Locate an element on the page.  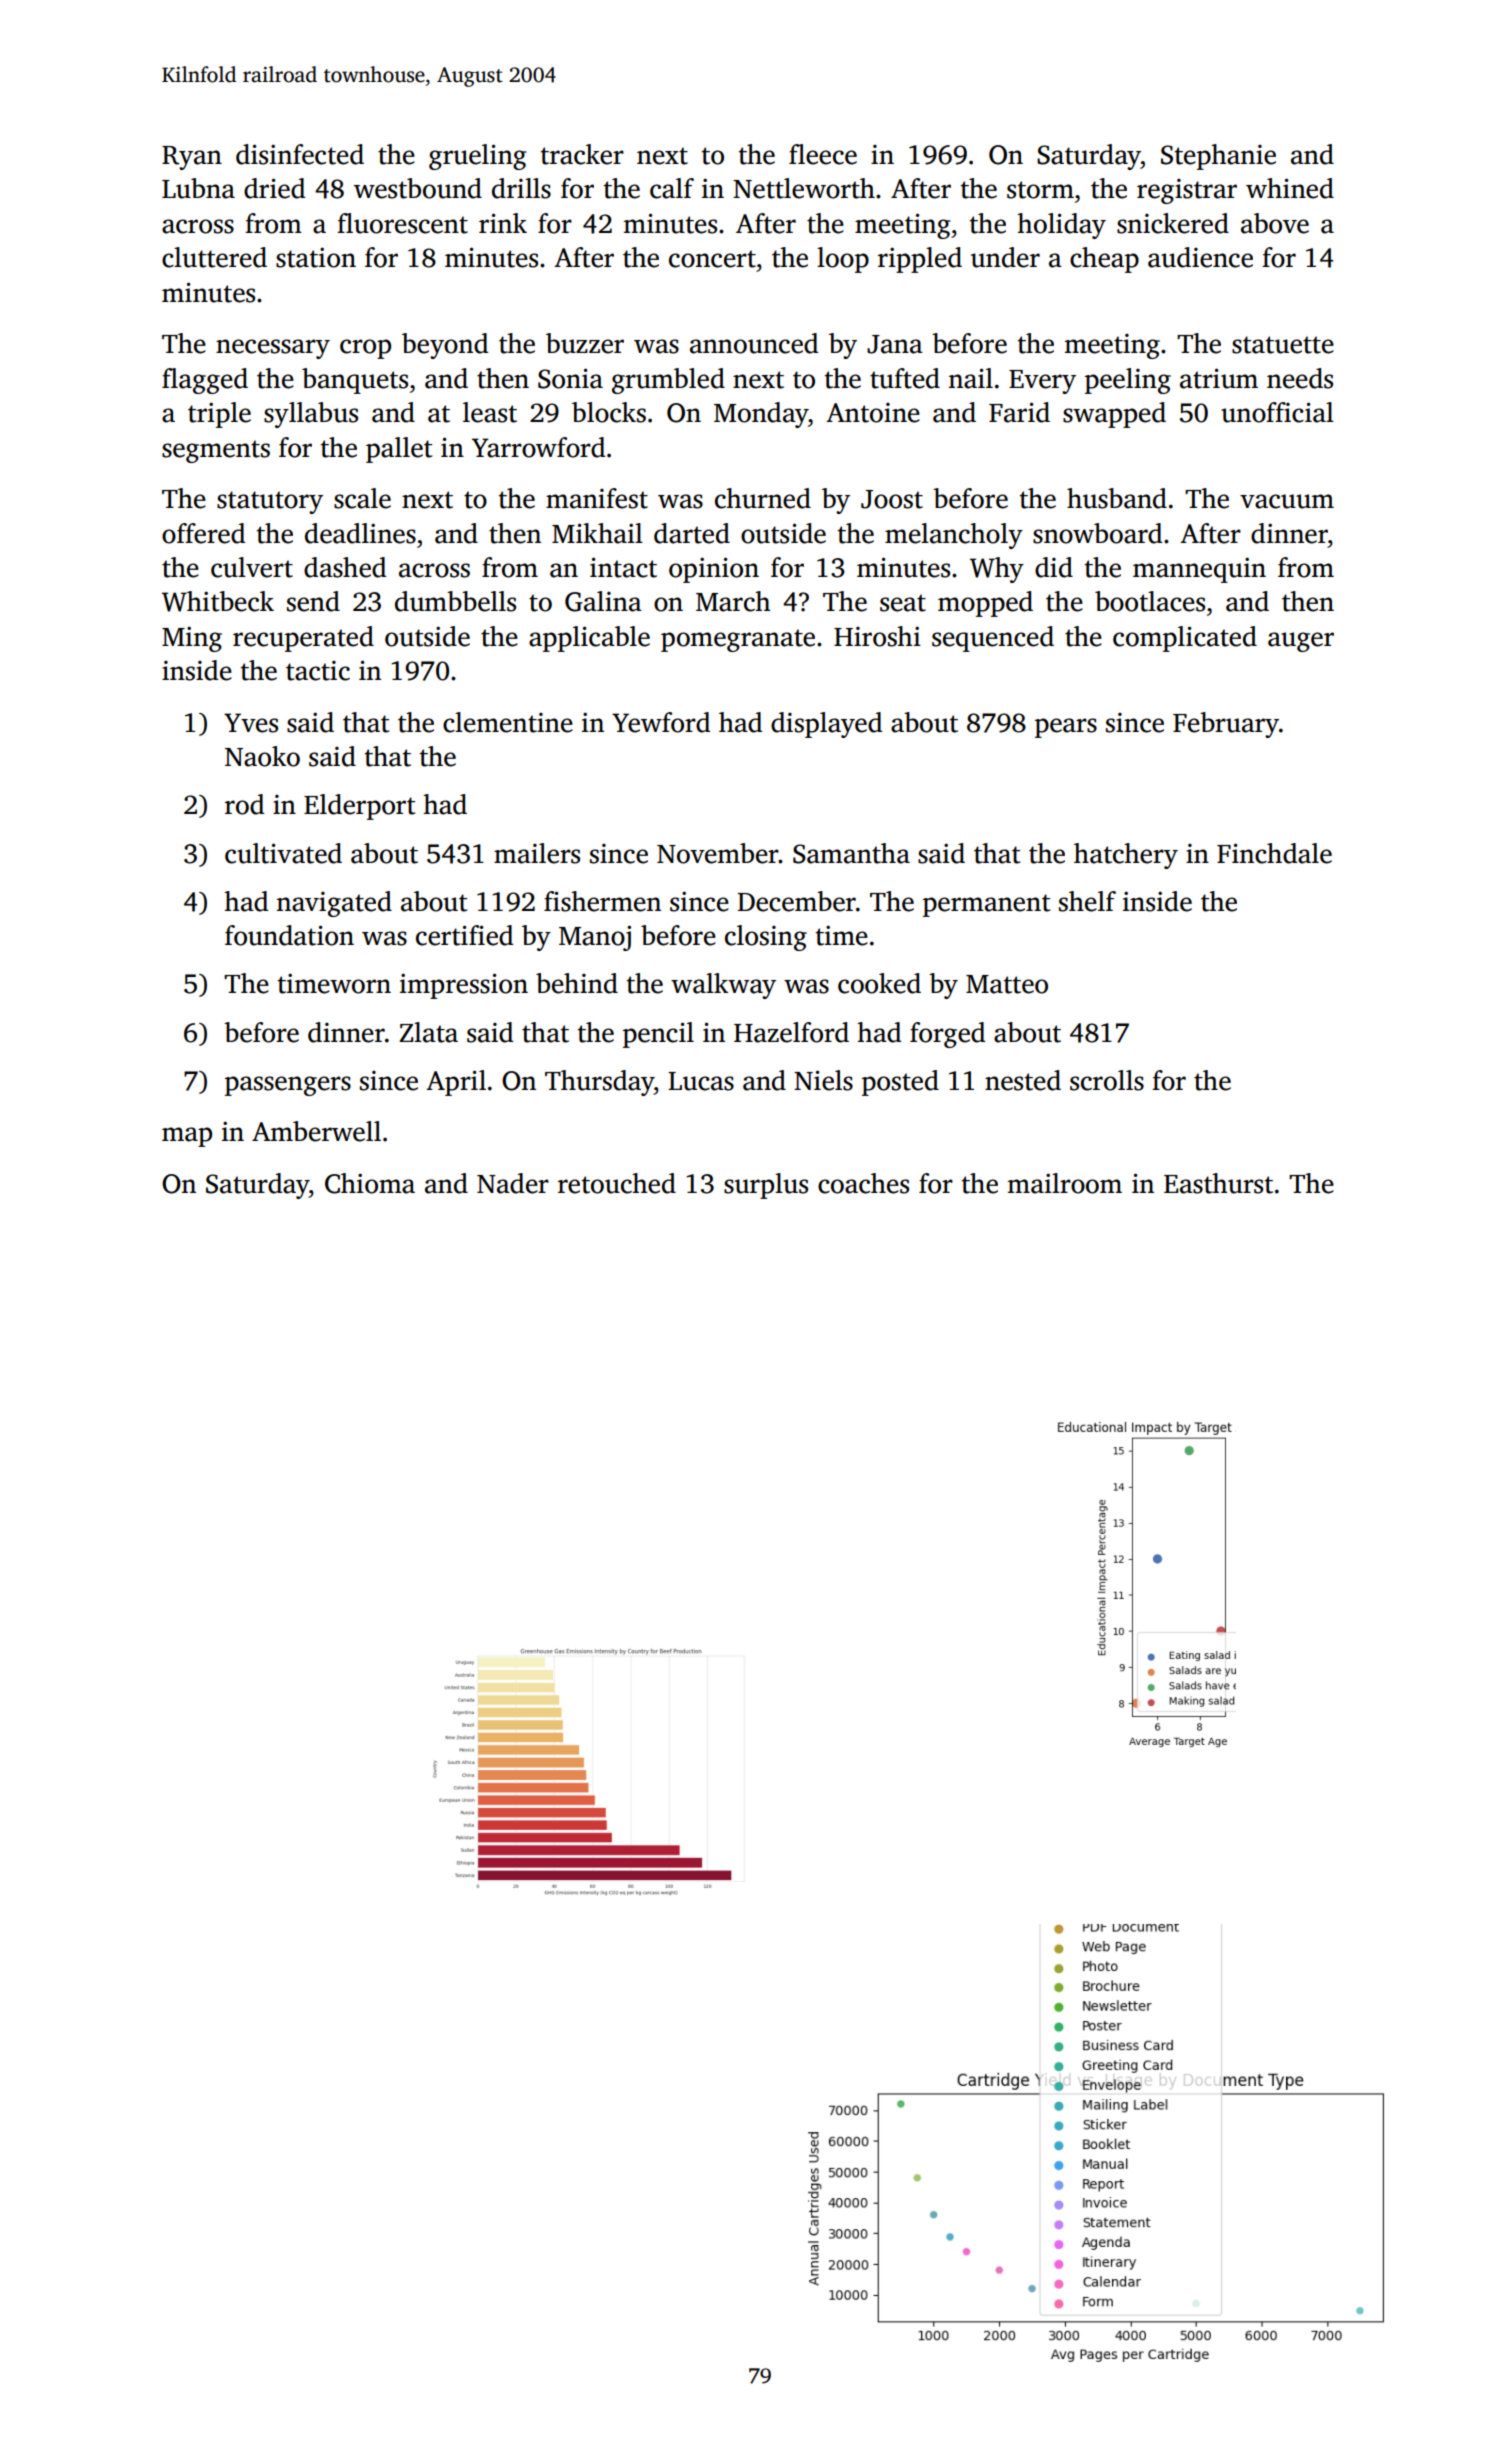
melancholy is located at coordinates (954, 536).
